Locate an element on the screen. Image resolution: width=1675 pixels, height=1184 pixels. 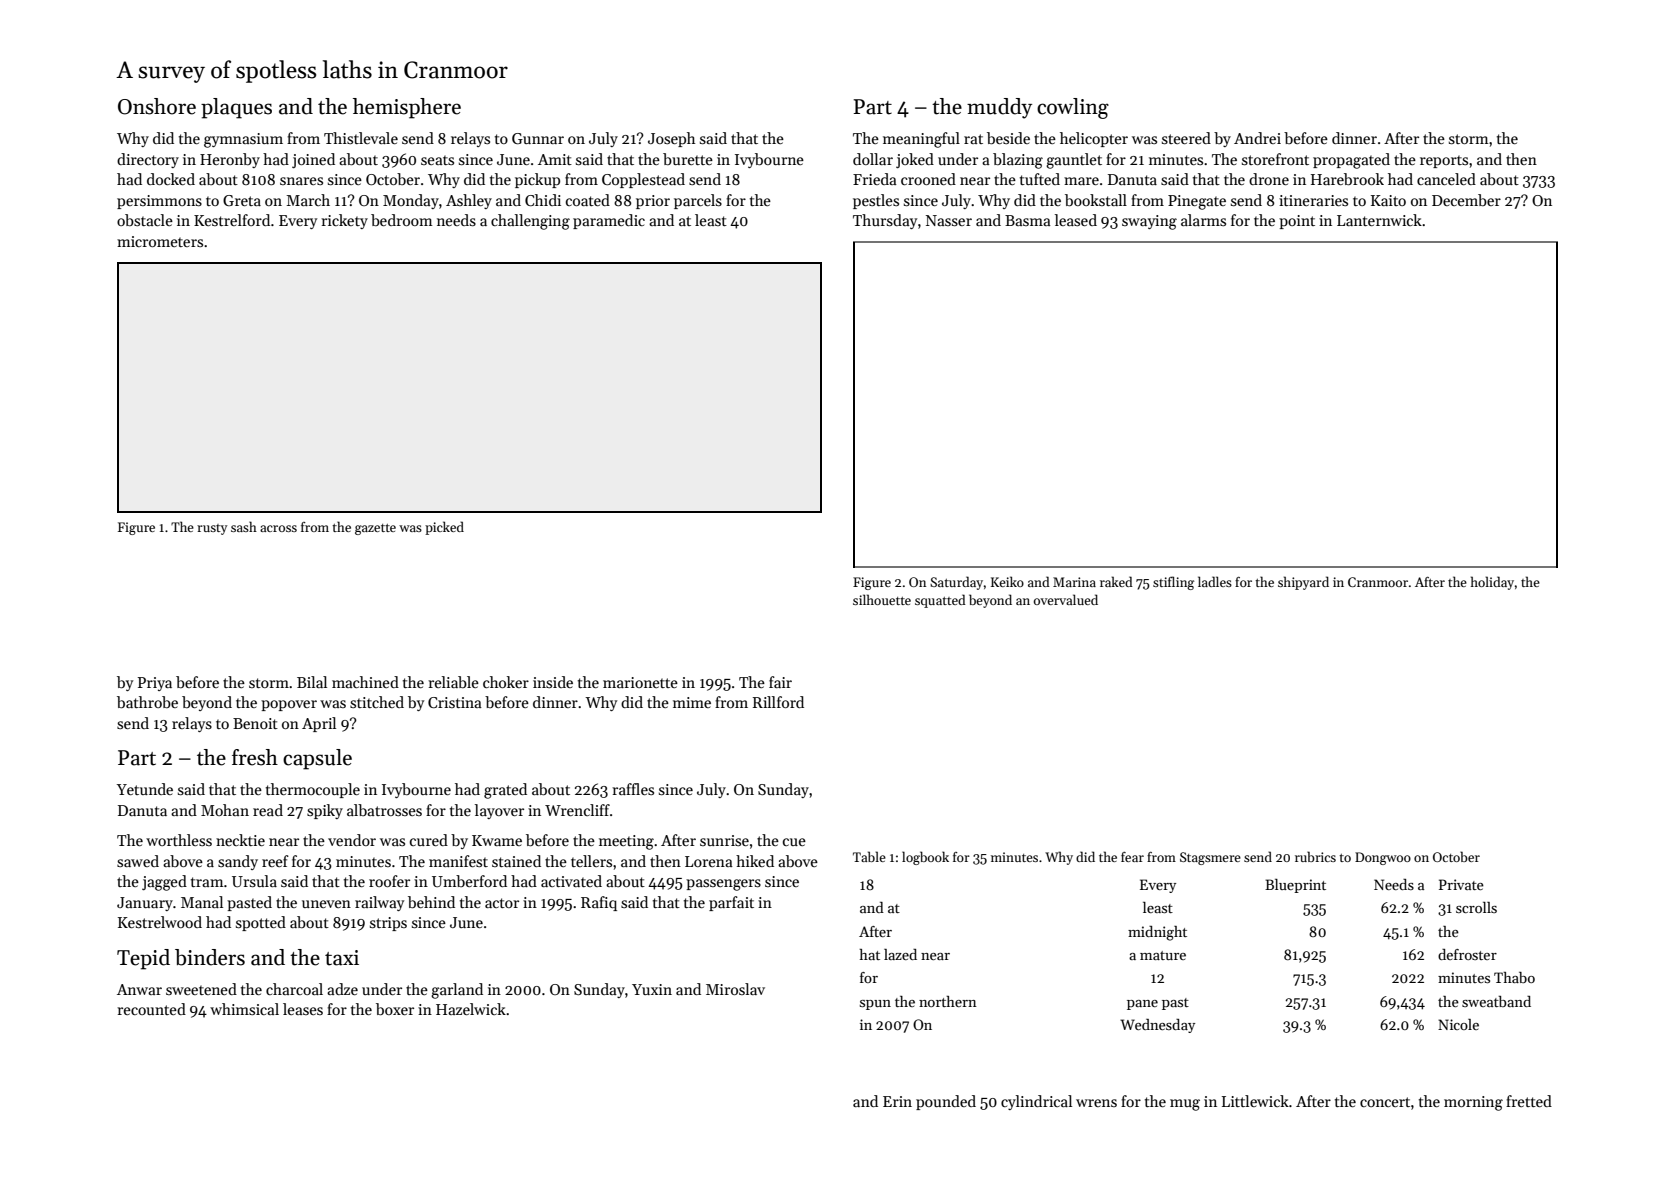
gazette is located at coordinates (375, 529).
